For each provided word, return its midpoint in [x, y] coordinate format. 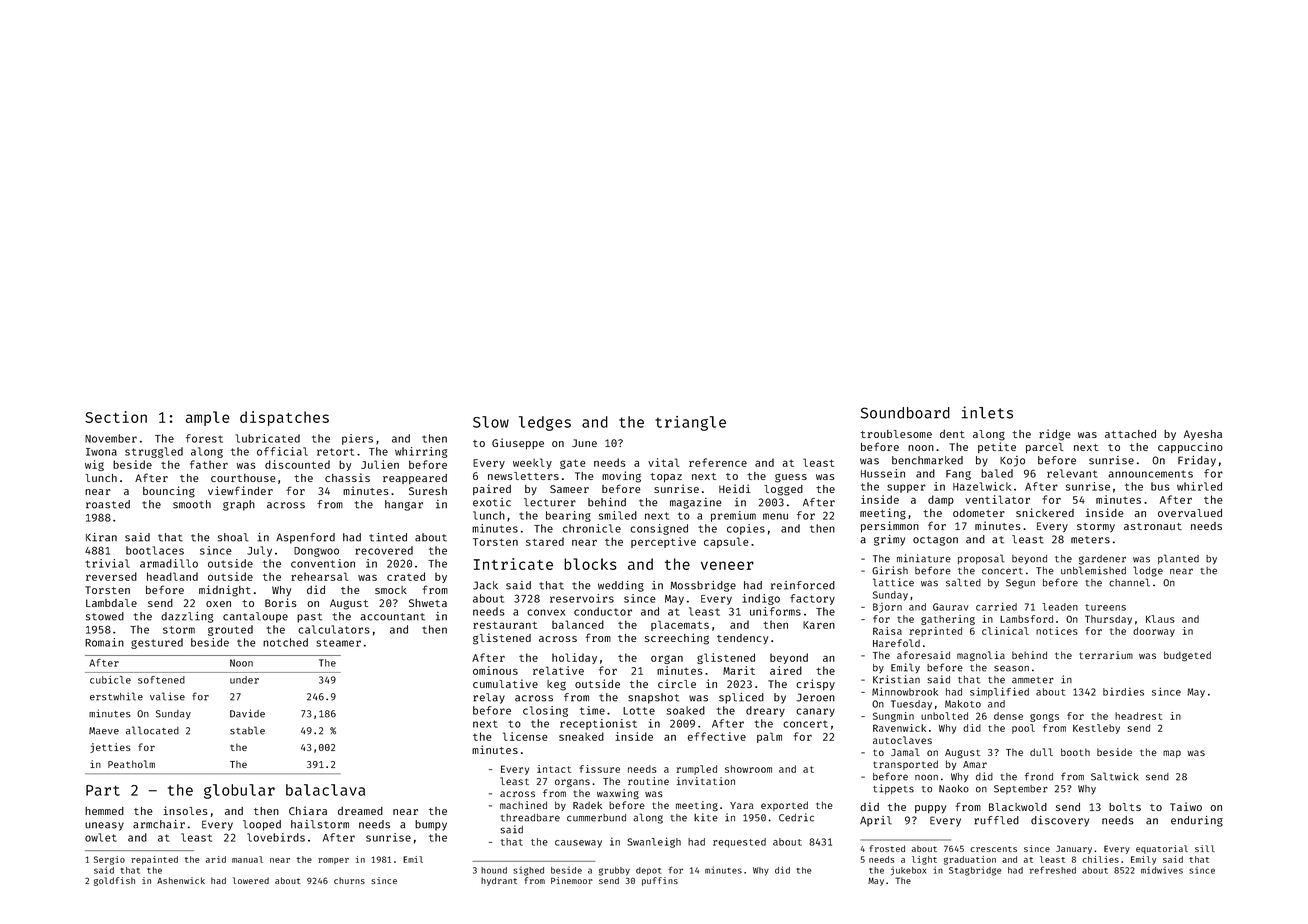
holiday [574, 658]
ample [207, 418]
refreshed [1053, 870]
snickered [1045, 512]
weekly [532, 463]
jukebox [908, 871]
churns [349, 880]
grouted [230, 630]
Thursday [1108, 620]
